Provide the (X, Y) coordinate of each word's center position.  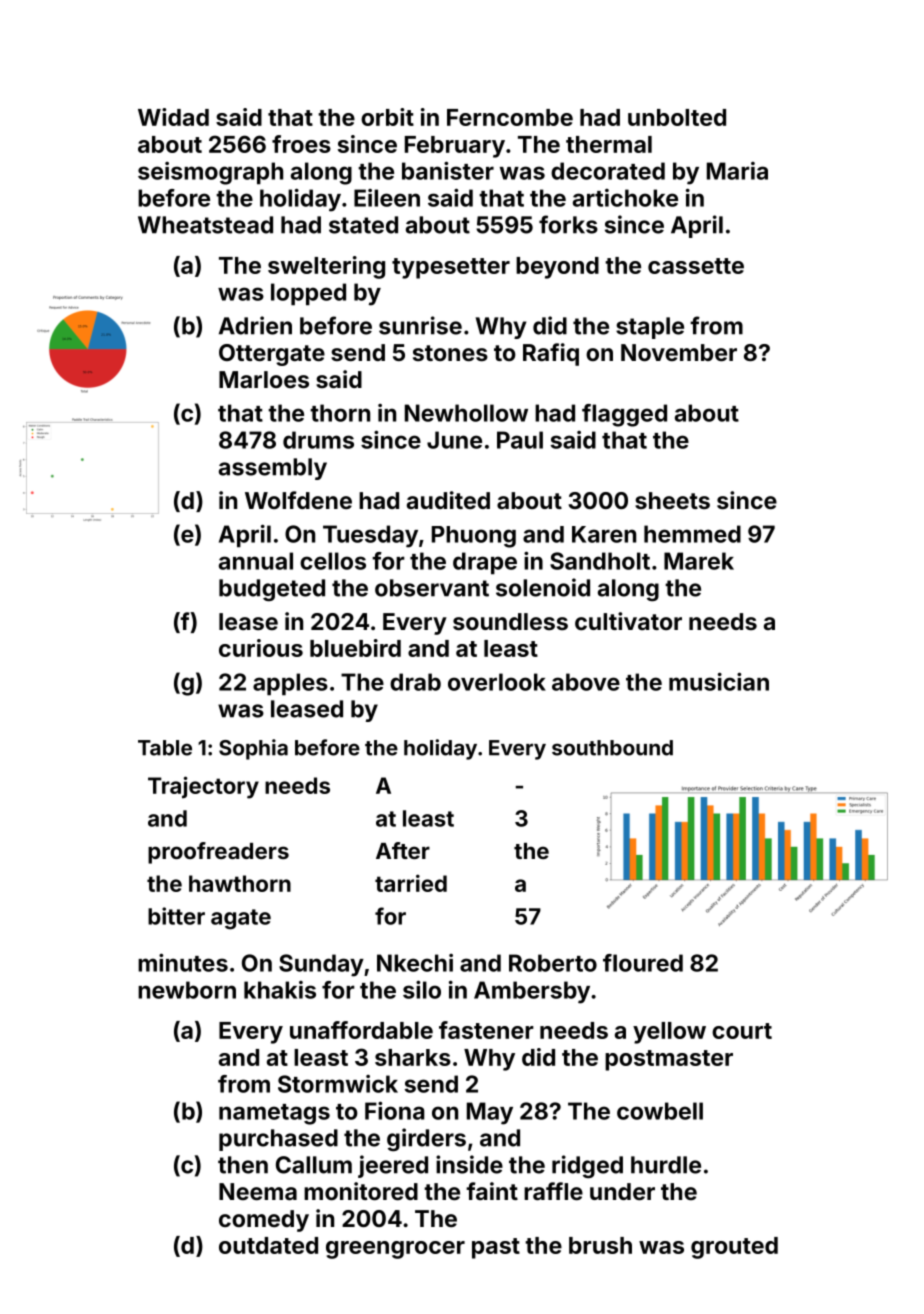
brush (600, 1245)
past (496, 1248)
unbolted (677, 117)
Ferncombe (510, 117)
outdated (268, 1245)
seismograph (210, 173)
